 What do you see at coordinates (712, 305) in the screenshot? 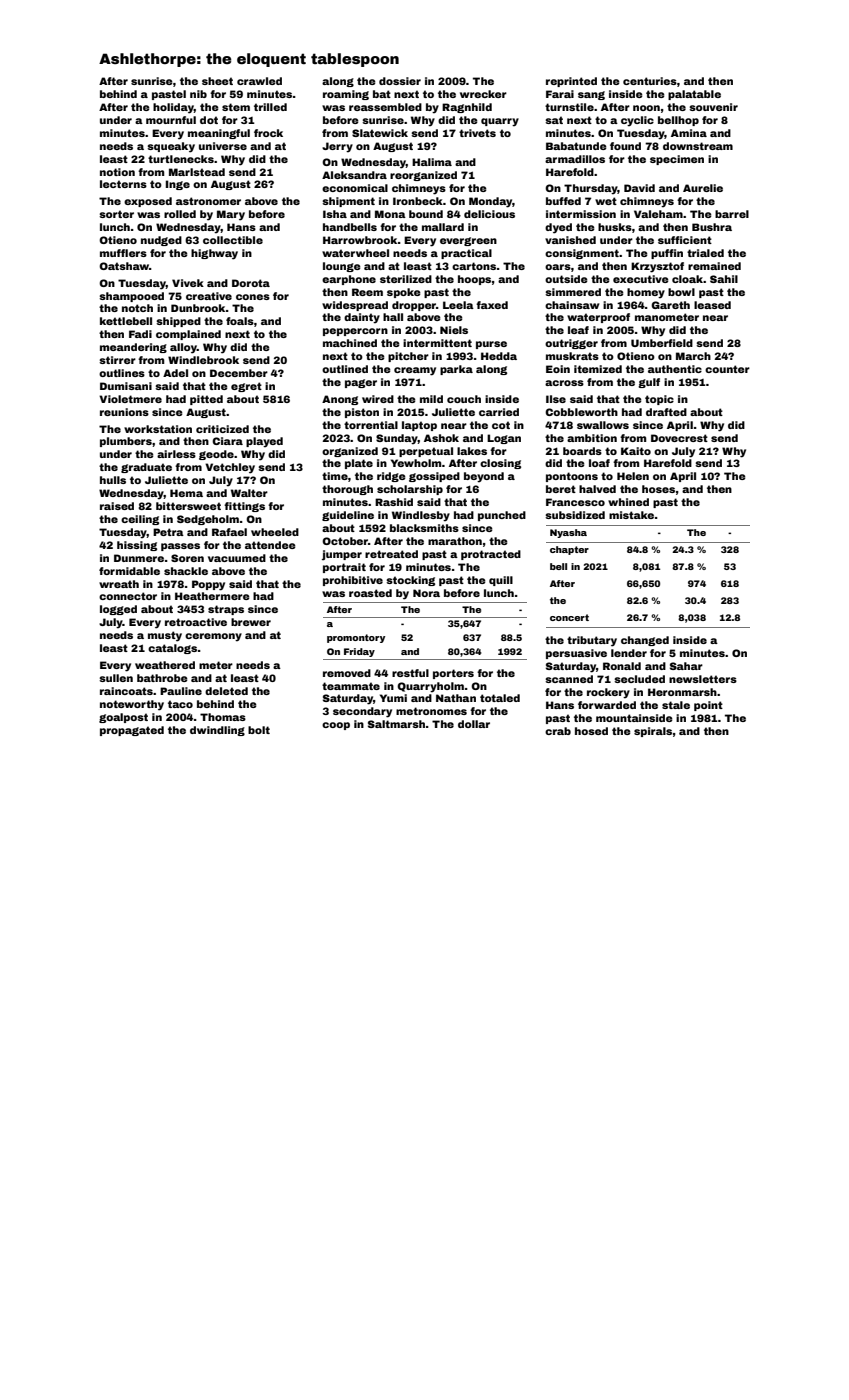
I see `leased` at bounding box center [712, 305].
